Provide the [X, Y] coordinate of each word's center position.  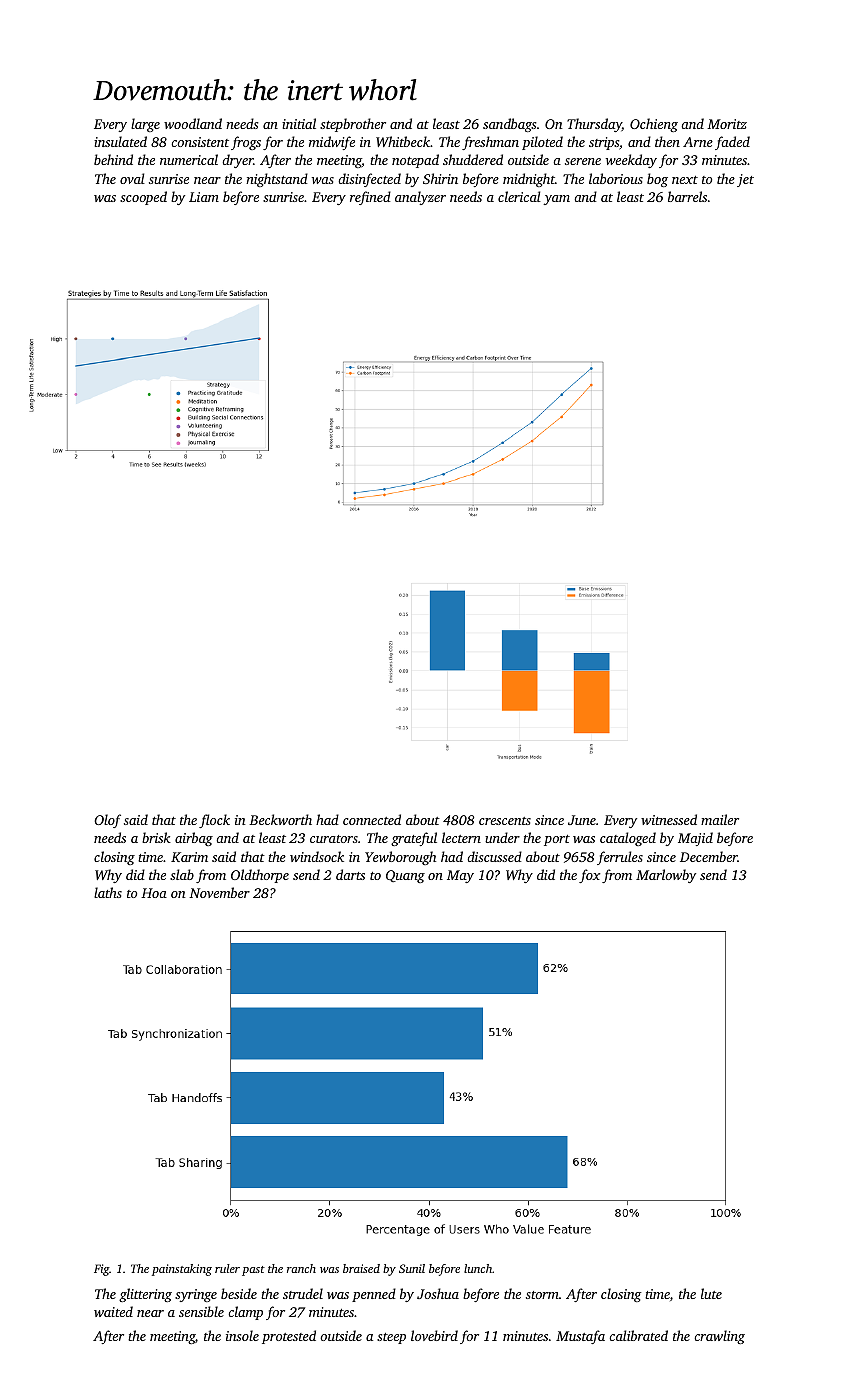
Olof [107, 821]
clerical [519, 196]
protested [289, 1337]
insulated [120, 141]
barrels [687, 196]
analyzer [420, 198]
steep [391, 1338]
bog [657, 180]
